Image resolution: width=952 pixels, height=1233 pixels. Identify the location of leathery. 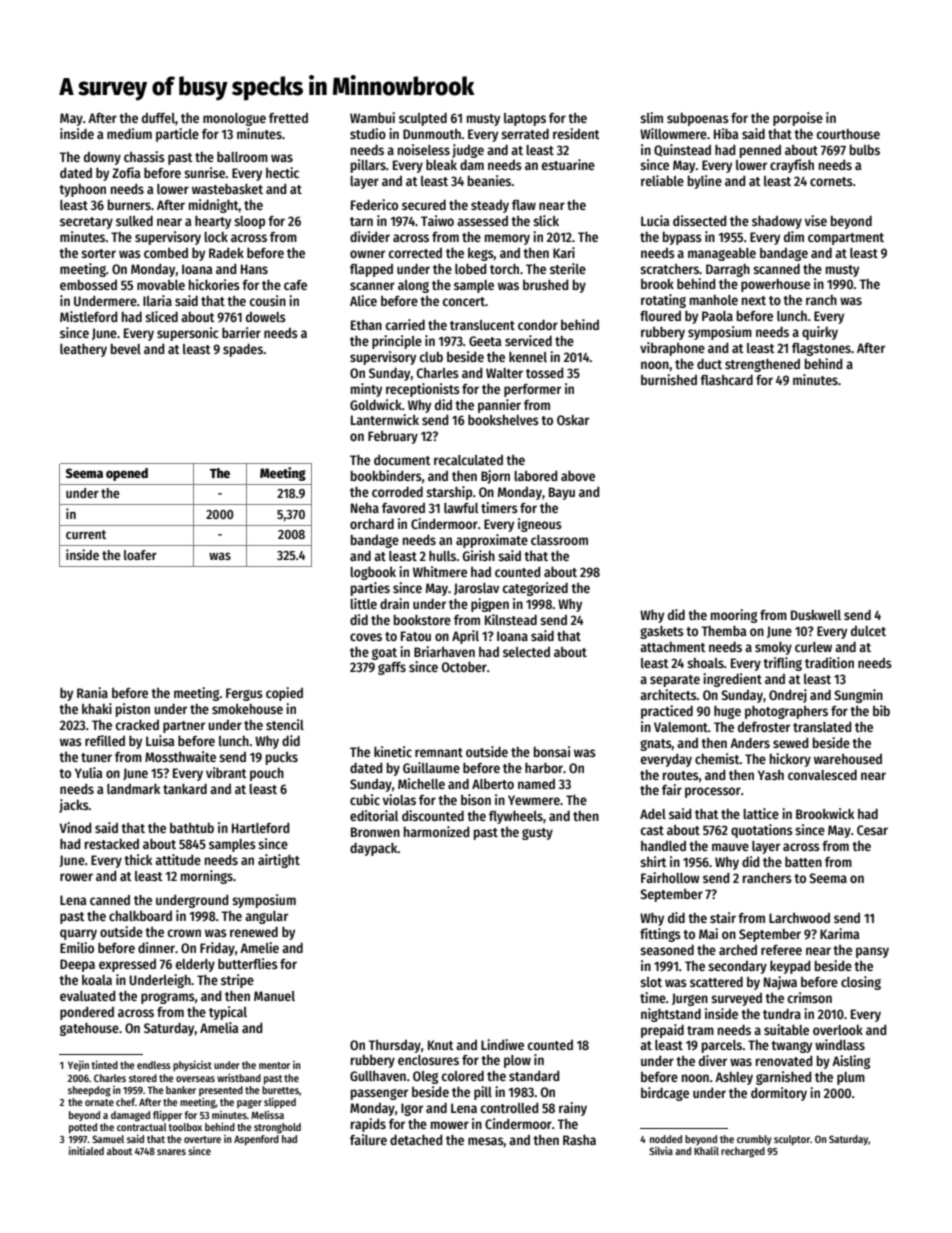
(83, 350).
